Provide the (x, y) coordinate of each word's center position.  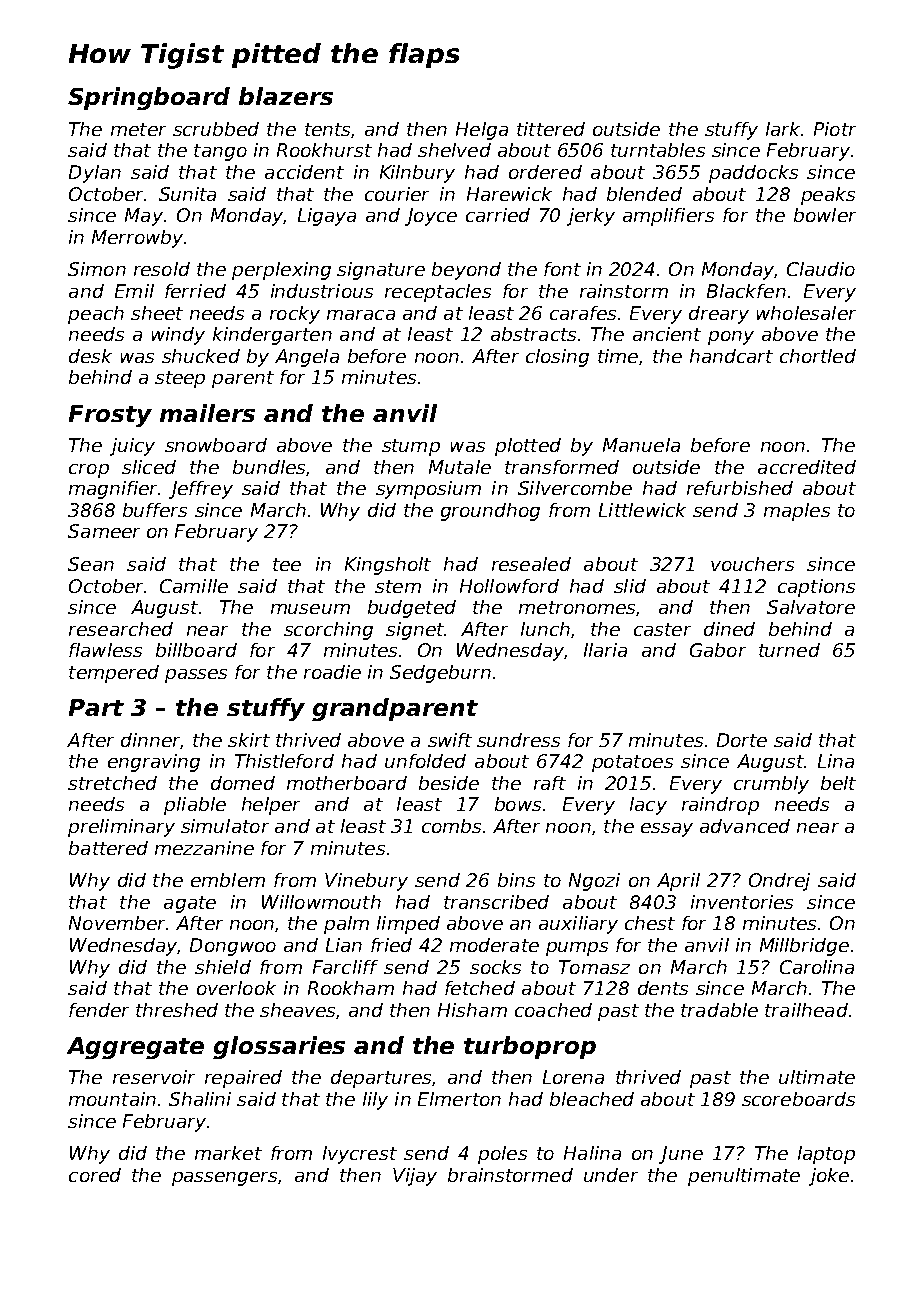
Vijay (415, 1177)
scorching (328, 631)
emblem (228, 880)
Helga (482, 131)
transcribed (496, 902)
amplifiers (668, 217)
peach (96, 315)
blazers (286, 96)
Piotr (835, 129)
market (228, 1153)
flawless (105, 650)
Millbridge (804, 947)
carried (498, 215)
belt (838, 783)
